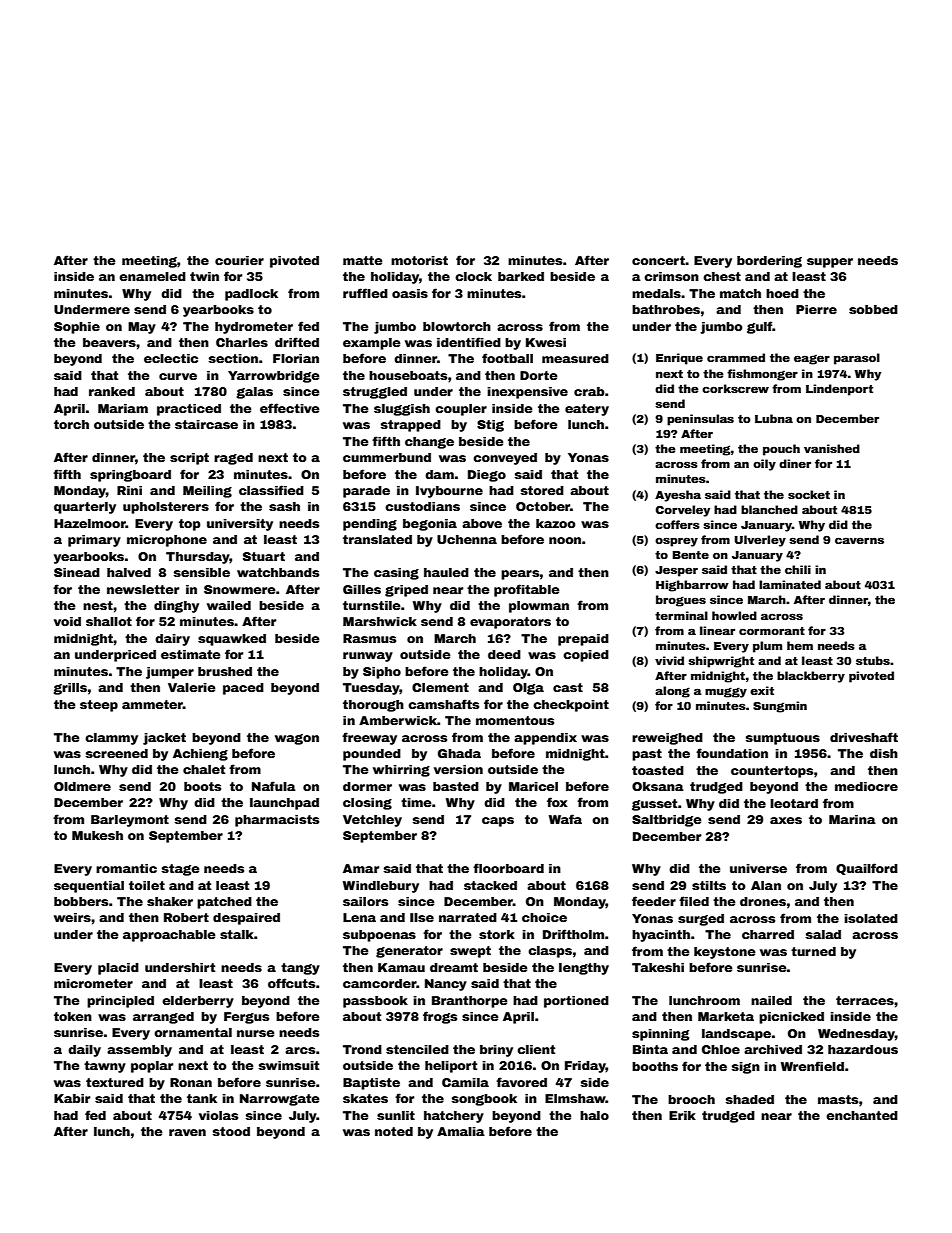  Describe the element at coordinates (468, 917) in the document. I see `narrated` at that location.
